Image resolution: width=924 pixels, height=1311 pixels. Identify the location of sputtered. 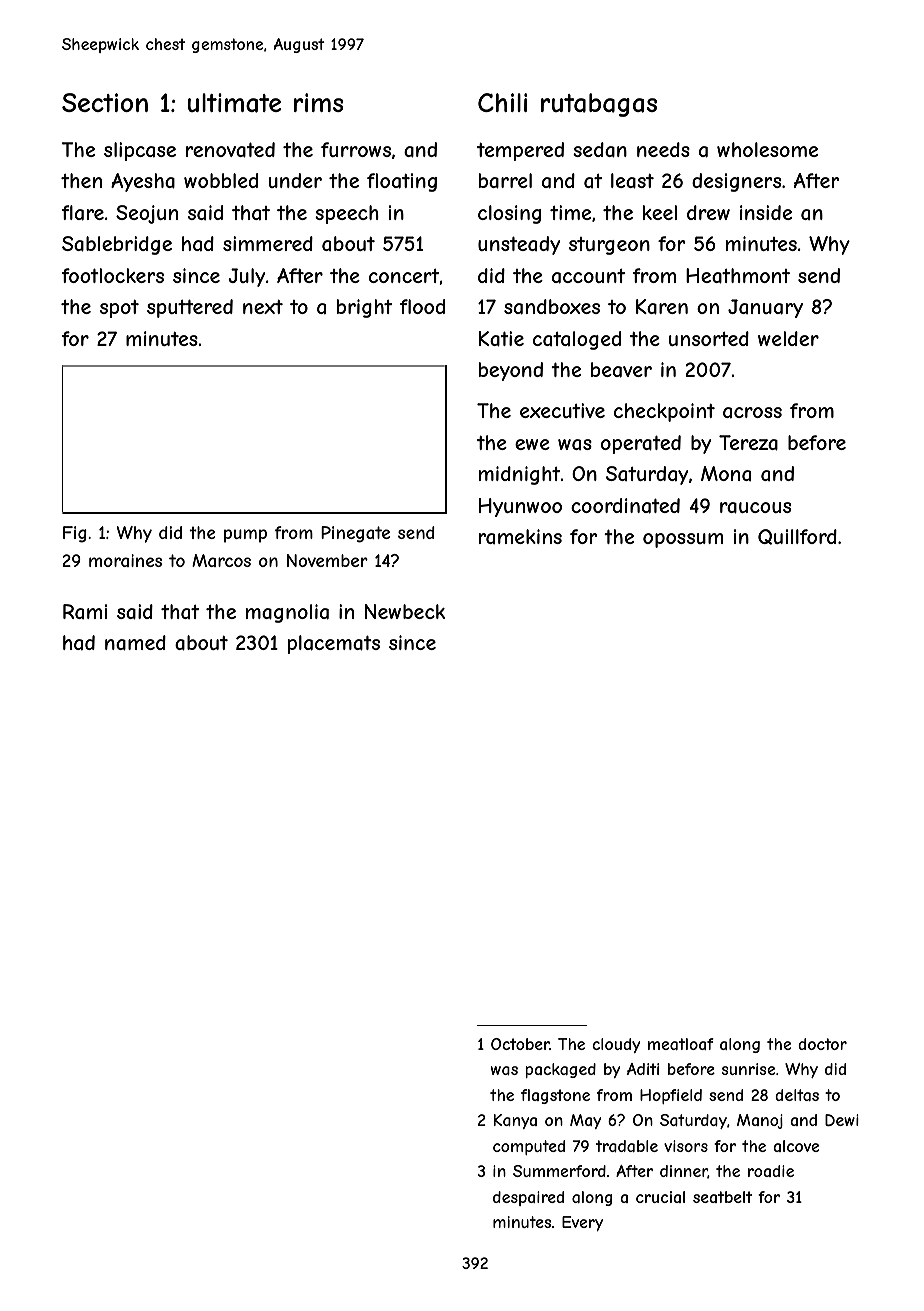
(190, 308).
